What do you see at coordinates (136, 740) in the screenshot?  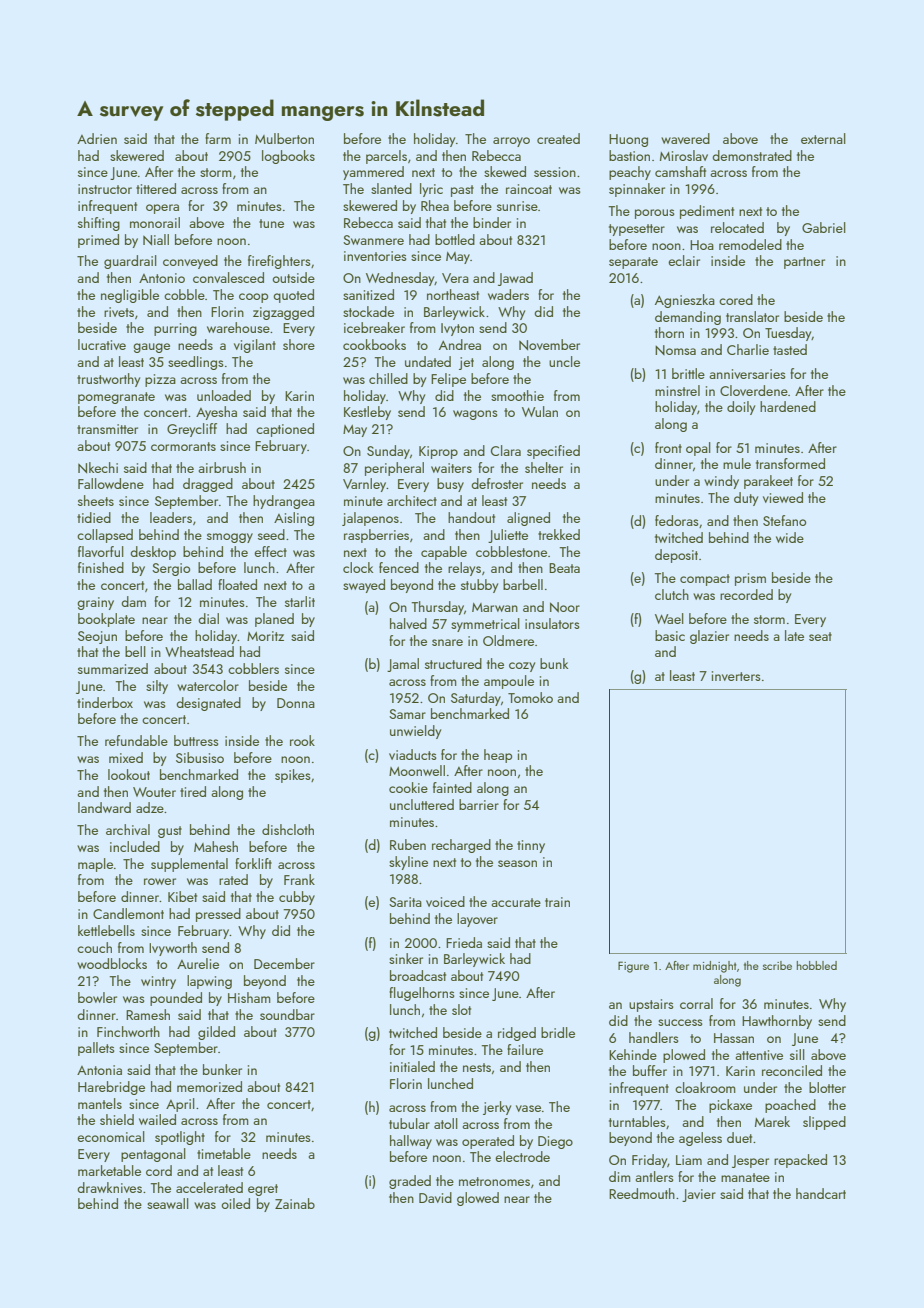 I see `refundable` at bounding box center [136, 740].
